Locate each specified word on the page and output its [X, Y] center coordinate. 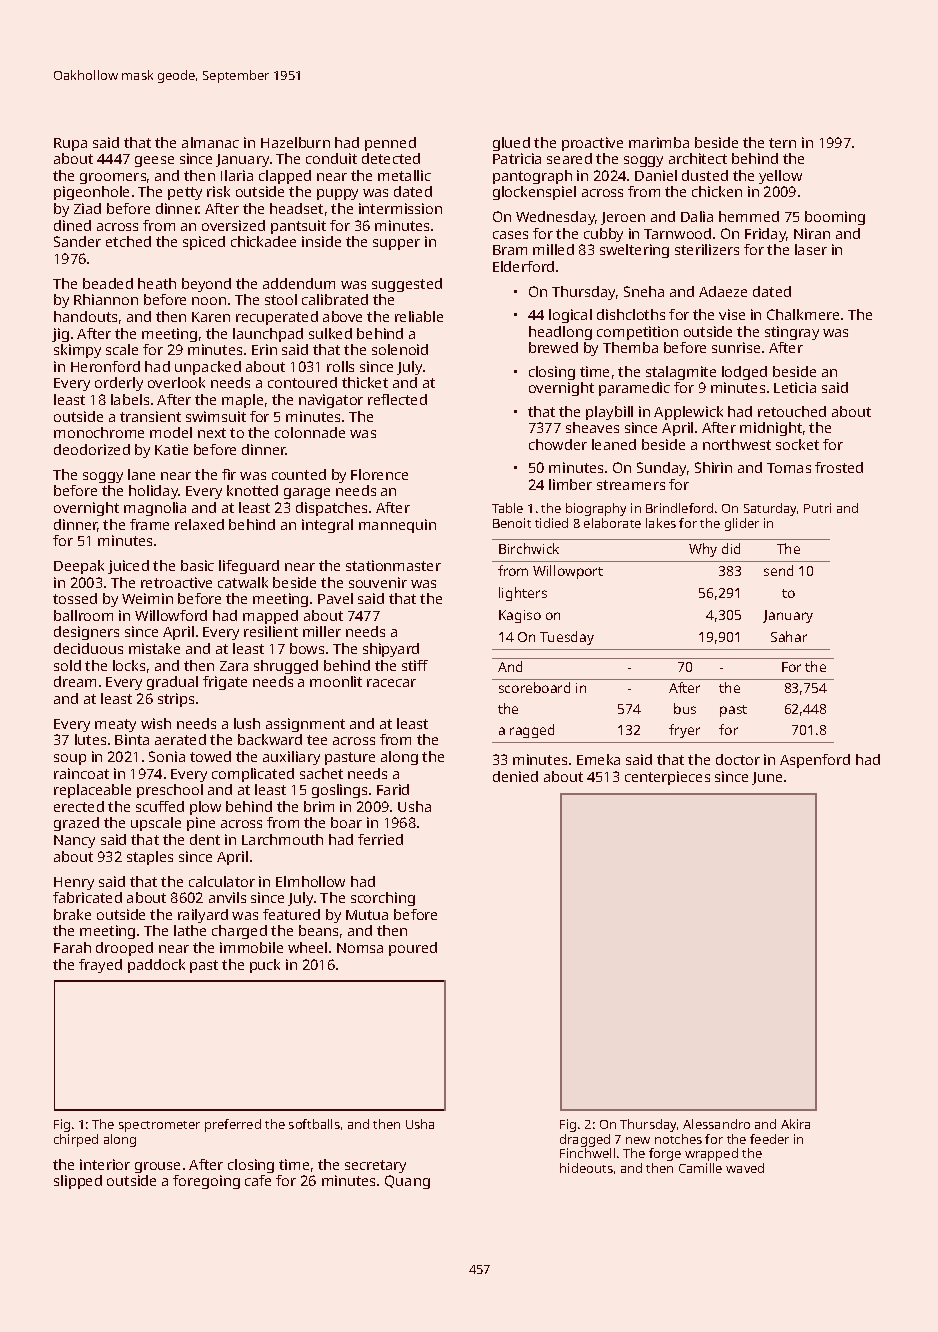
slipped [78, 1182]
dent [205, 839]
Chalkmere [803, 314]
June [767, 778]
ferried [380, 839]
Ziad [87, 208]
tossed [75, 598]
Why [703, 550]
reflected [397, 399]
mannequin [397, 526]
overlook [176, 382]
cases [510, 235]
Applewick [688, 413]
